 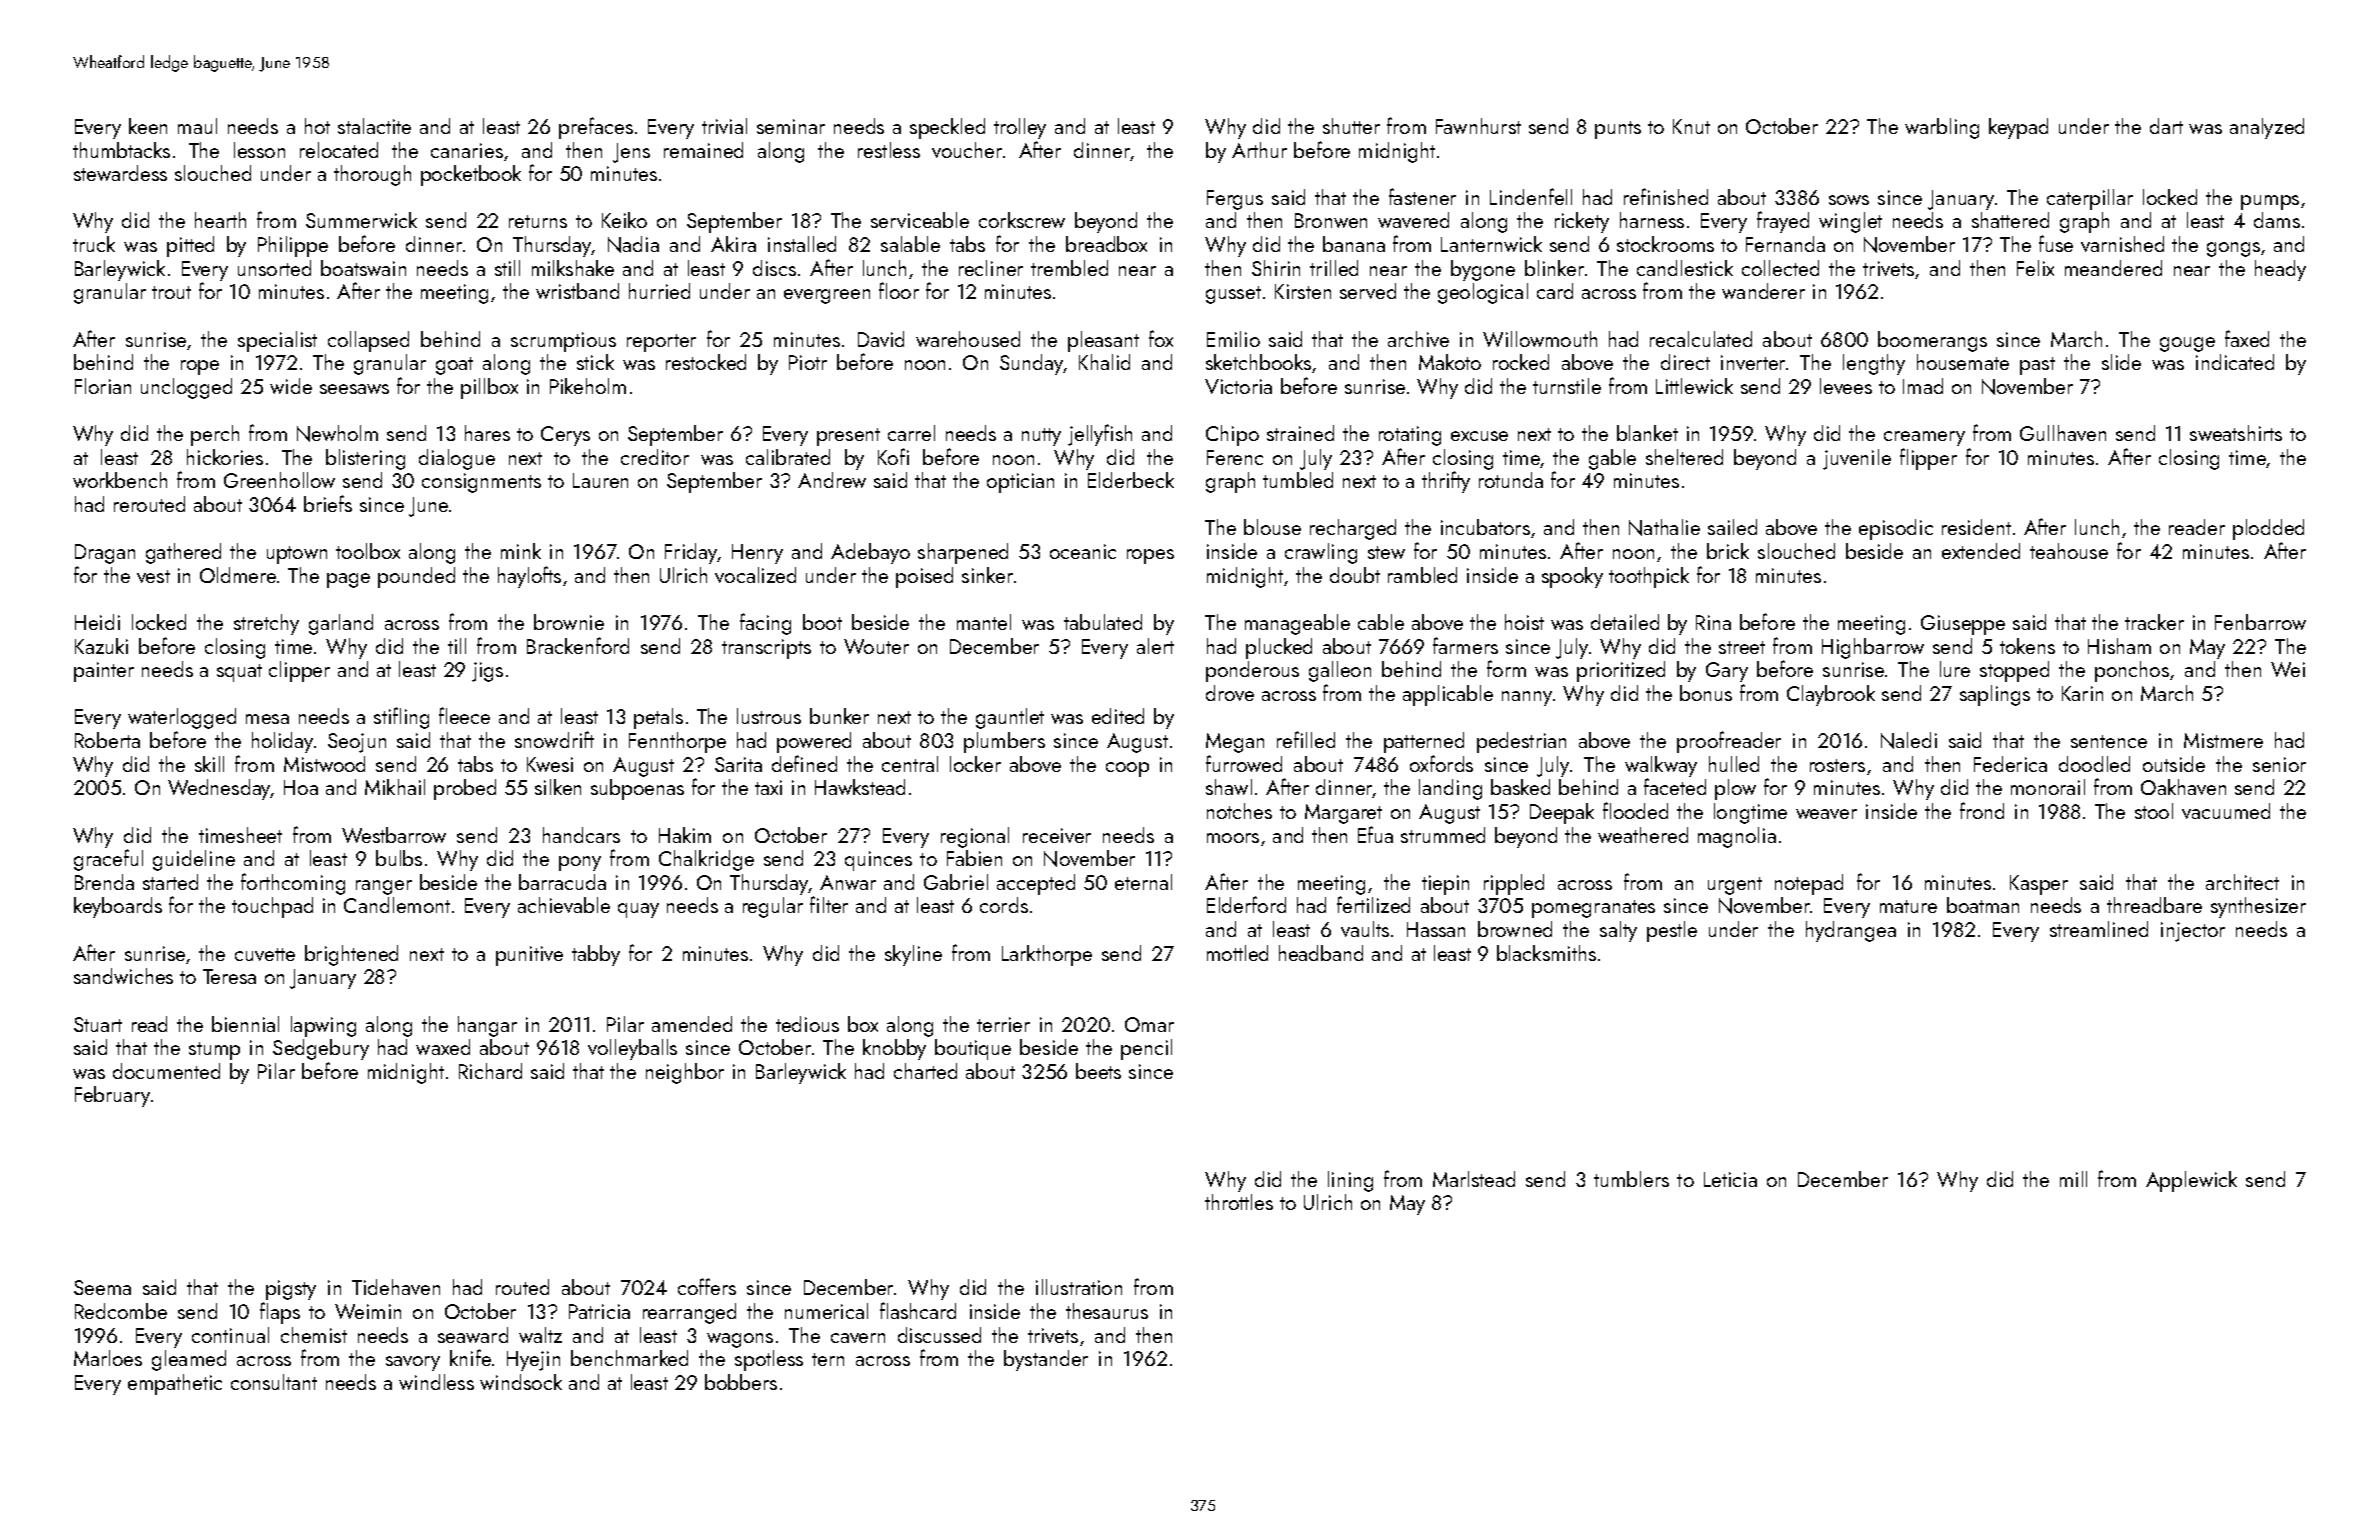 I want to click on keyboards, so click(x=118, y=907).
